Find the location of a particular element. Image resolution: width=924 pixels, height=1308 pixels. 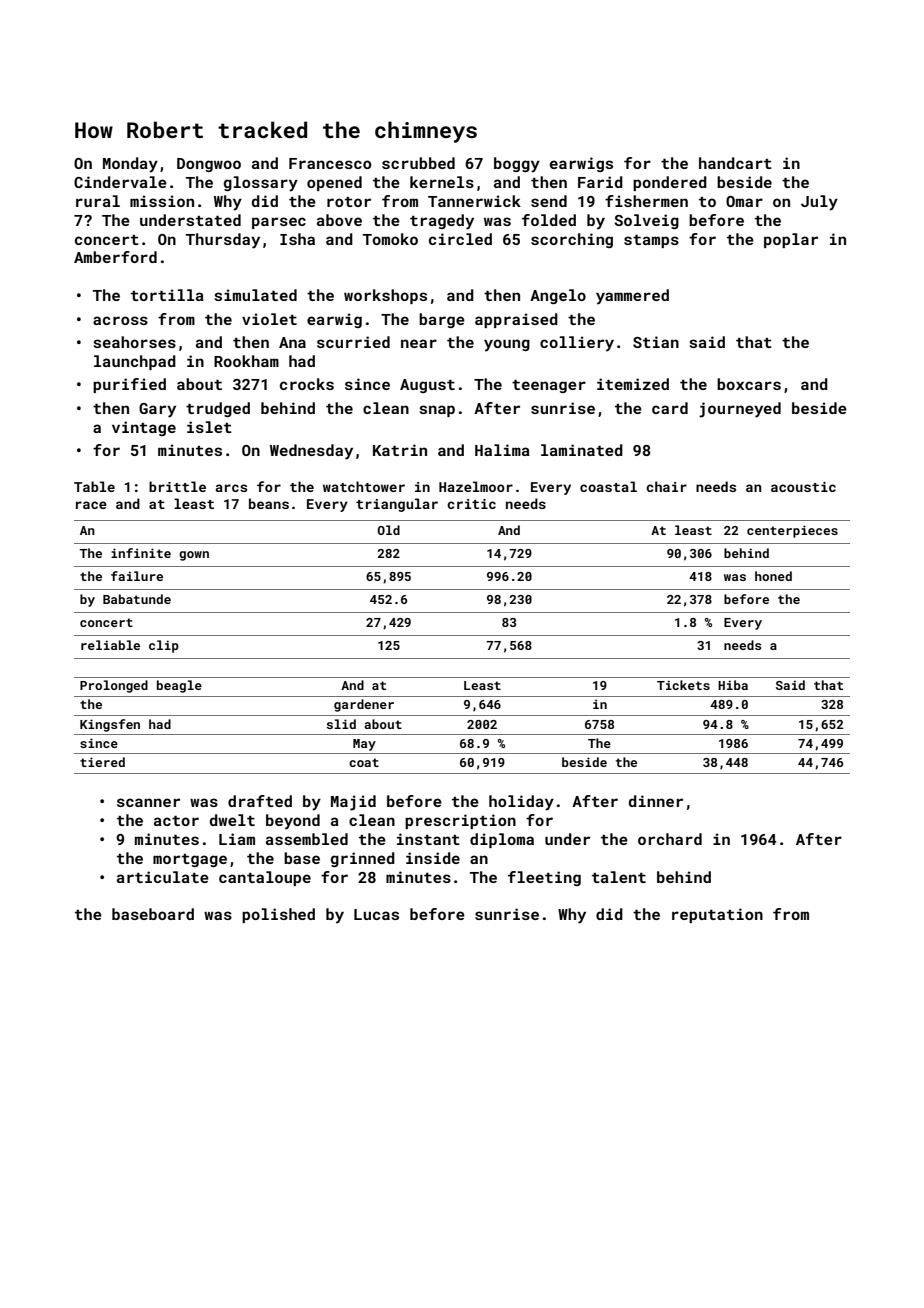

chair is located at coordinates (666, 486).
